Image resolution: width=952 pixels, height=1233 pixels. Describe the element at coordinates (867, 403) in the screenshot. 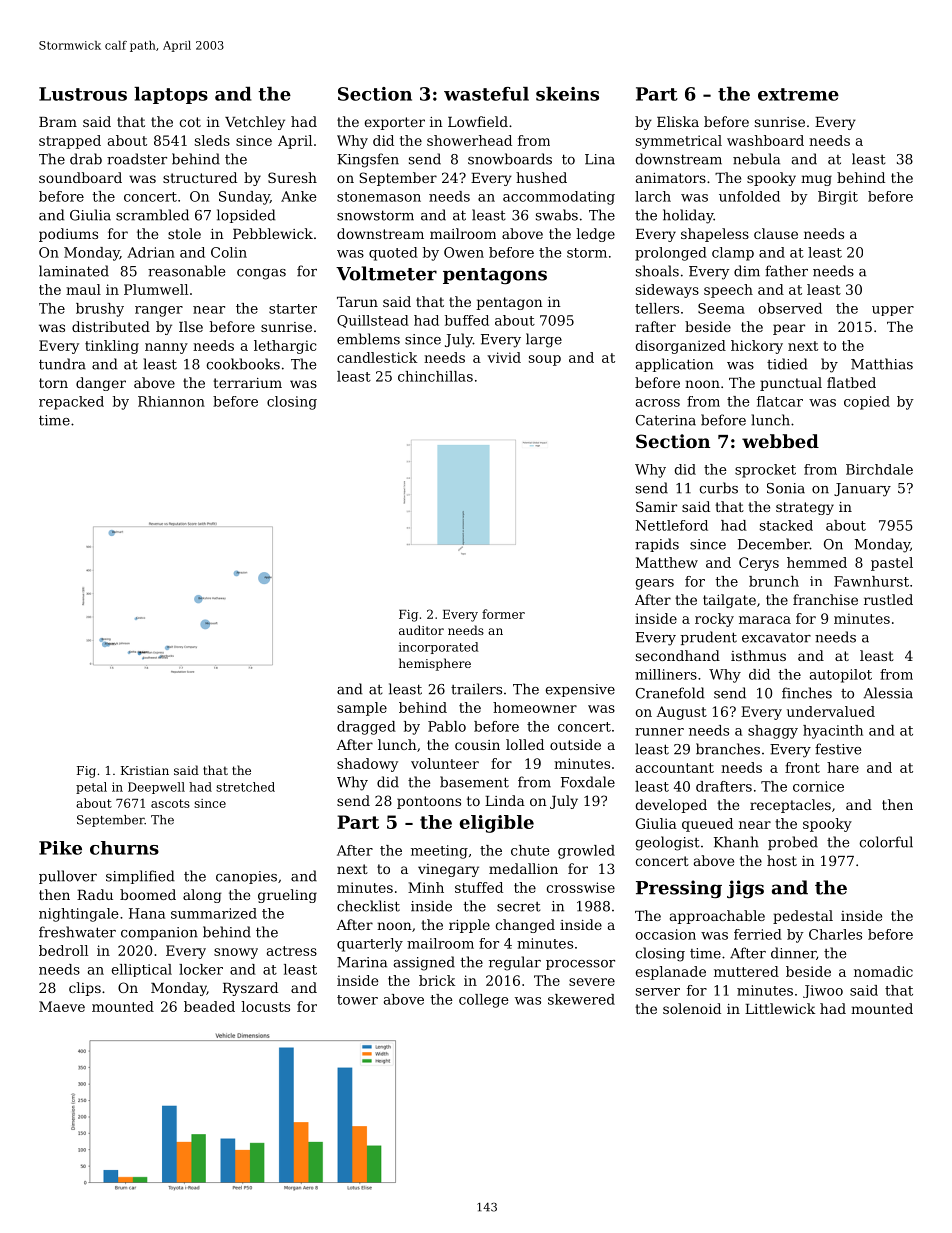

I see `copied` at that location.
